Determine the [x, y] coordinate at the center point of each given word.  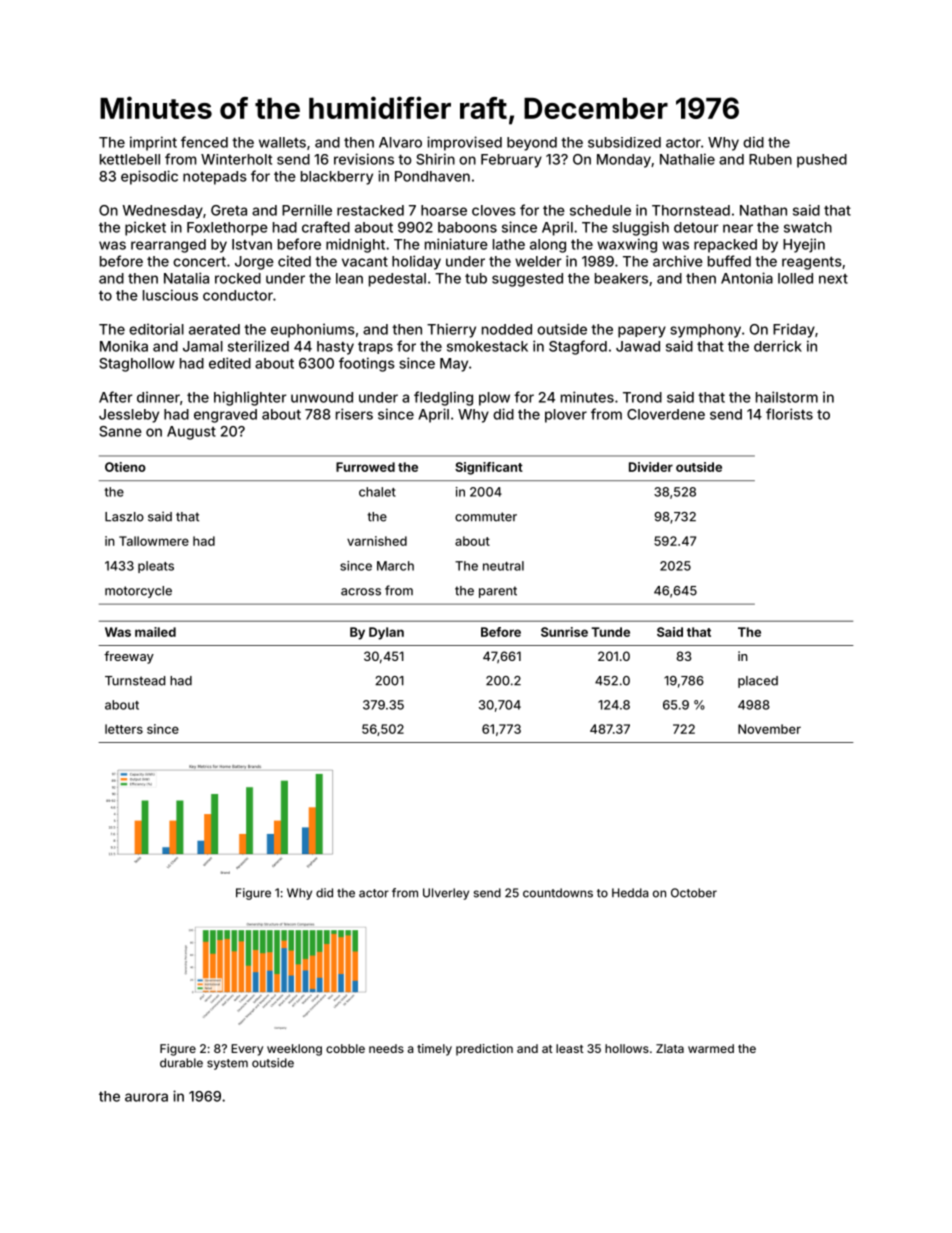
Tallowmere [154, 541]
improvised [464, 143]
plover [566, 416]
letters [124, 729]
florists [789, 414]
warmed [711, 1048]
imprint [153, 143]
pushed [822, 161]
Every [247, 1050]
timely [434, 1050]
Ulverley [446, 894]
